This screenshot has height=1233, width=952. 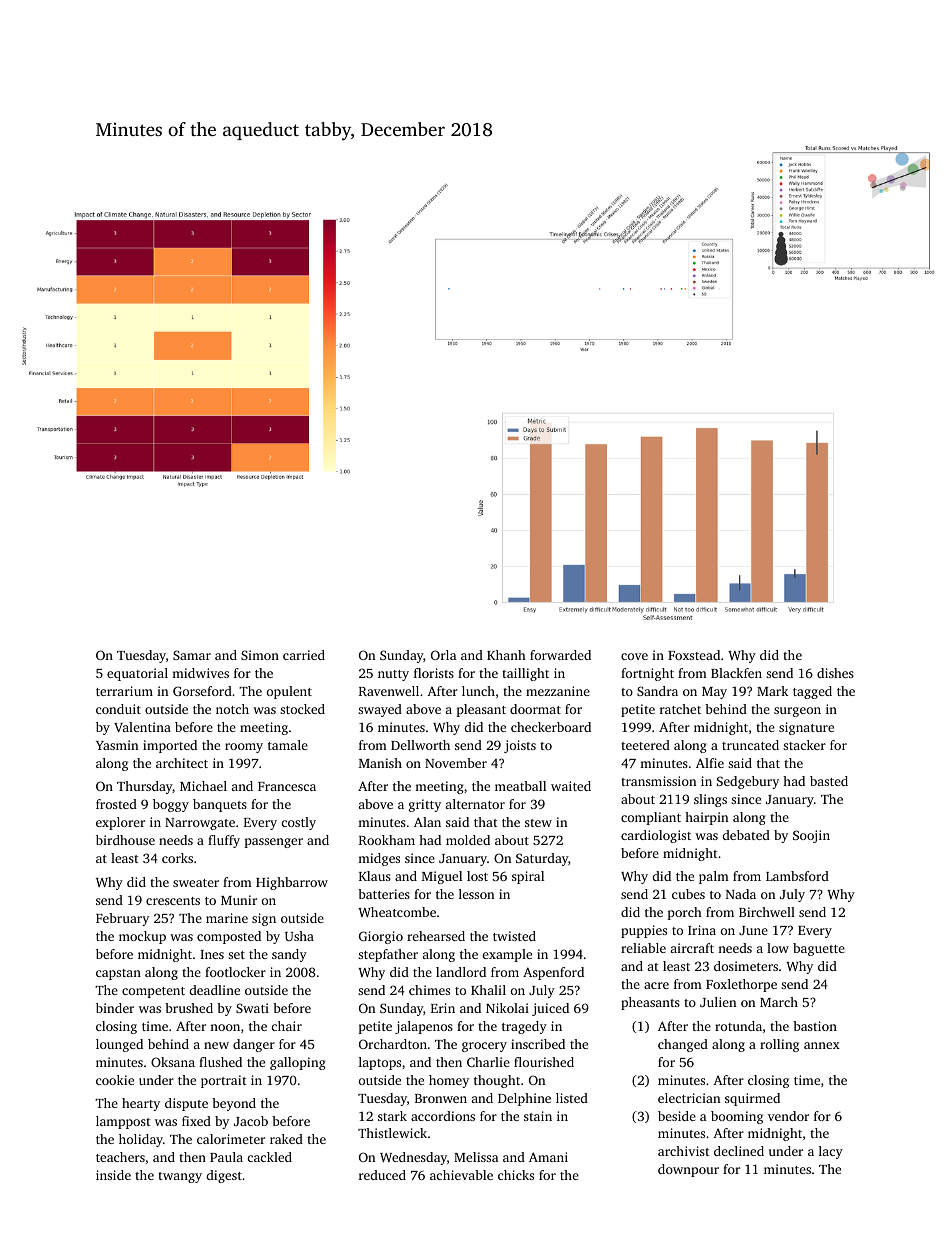 What do you see at coordinates (225, 1027) in the screenshot?
I see `noon` at bounding box center [225, 1027].
